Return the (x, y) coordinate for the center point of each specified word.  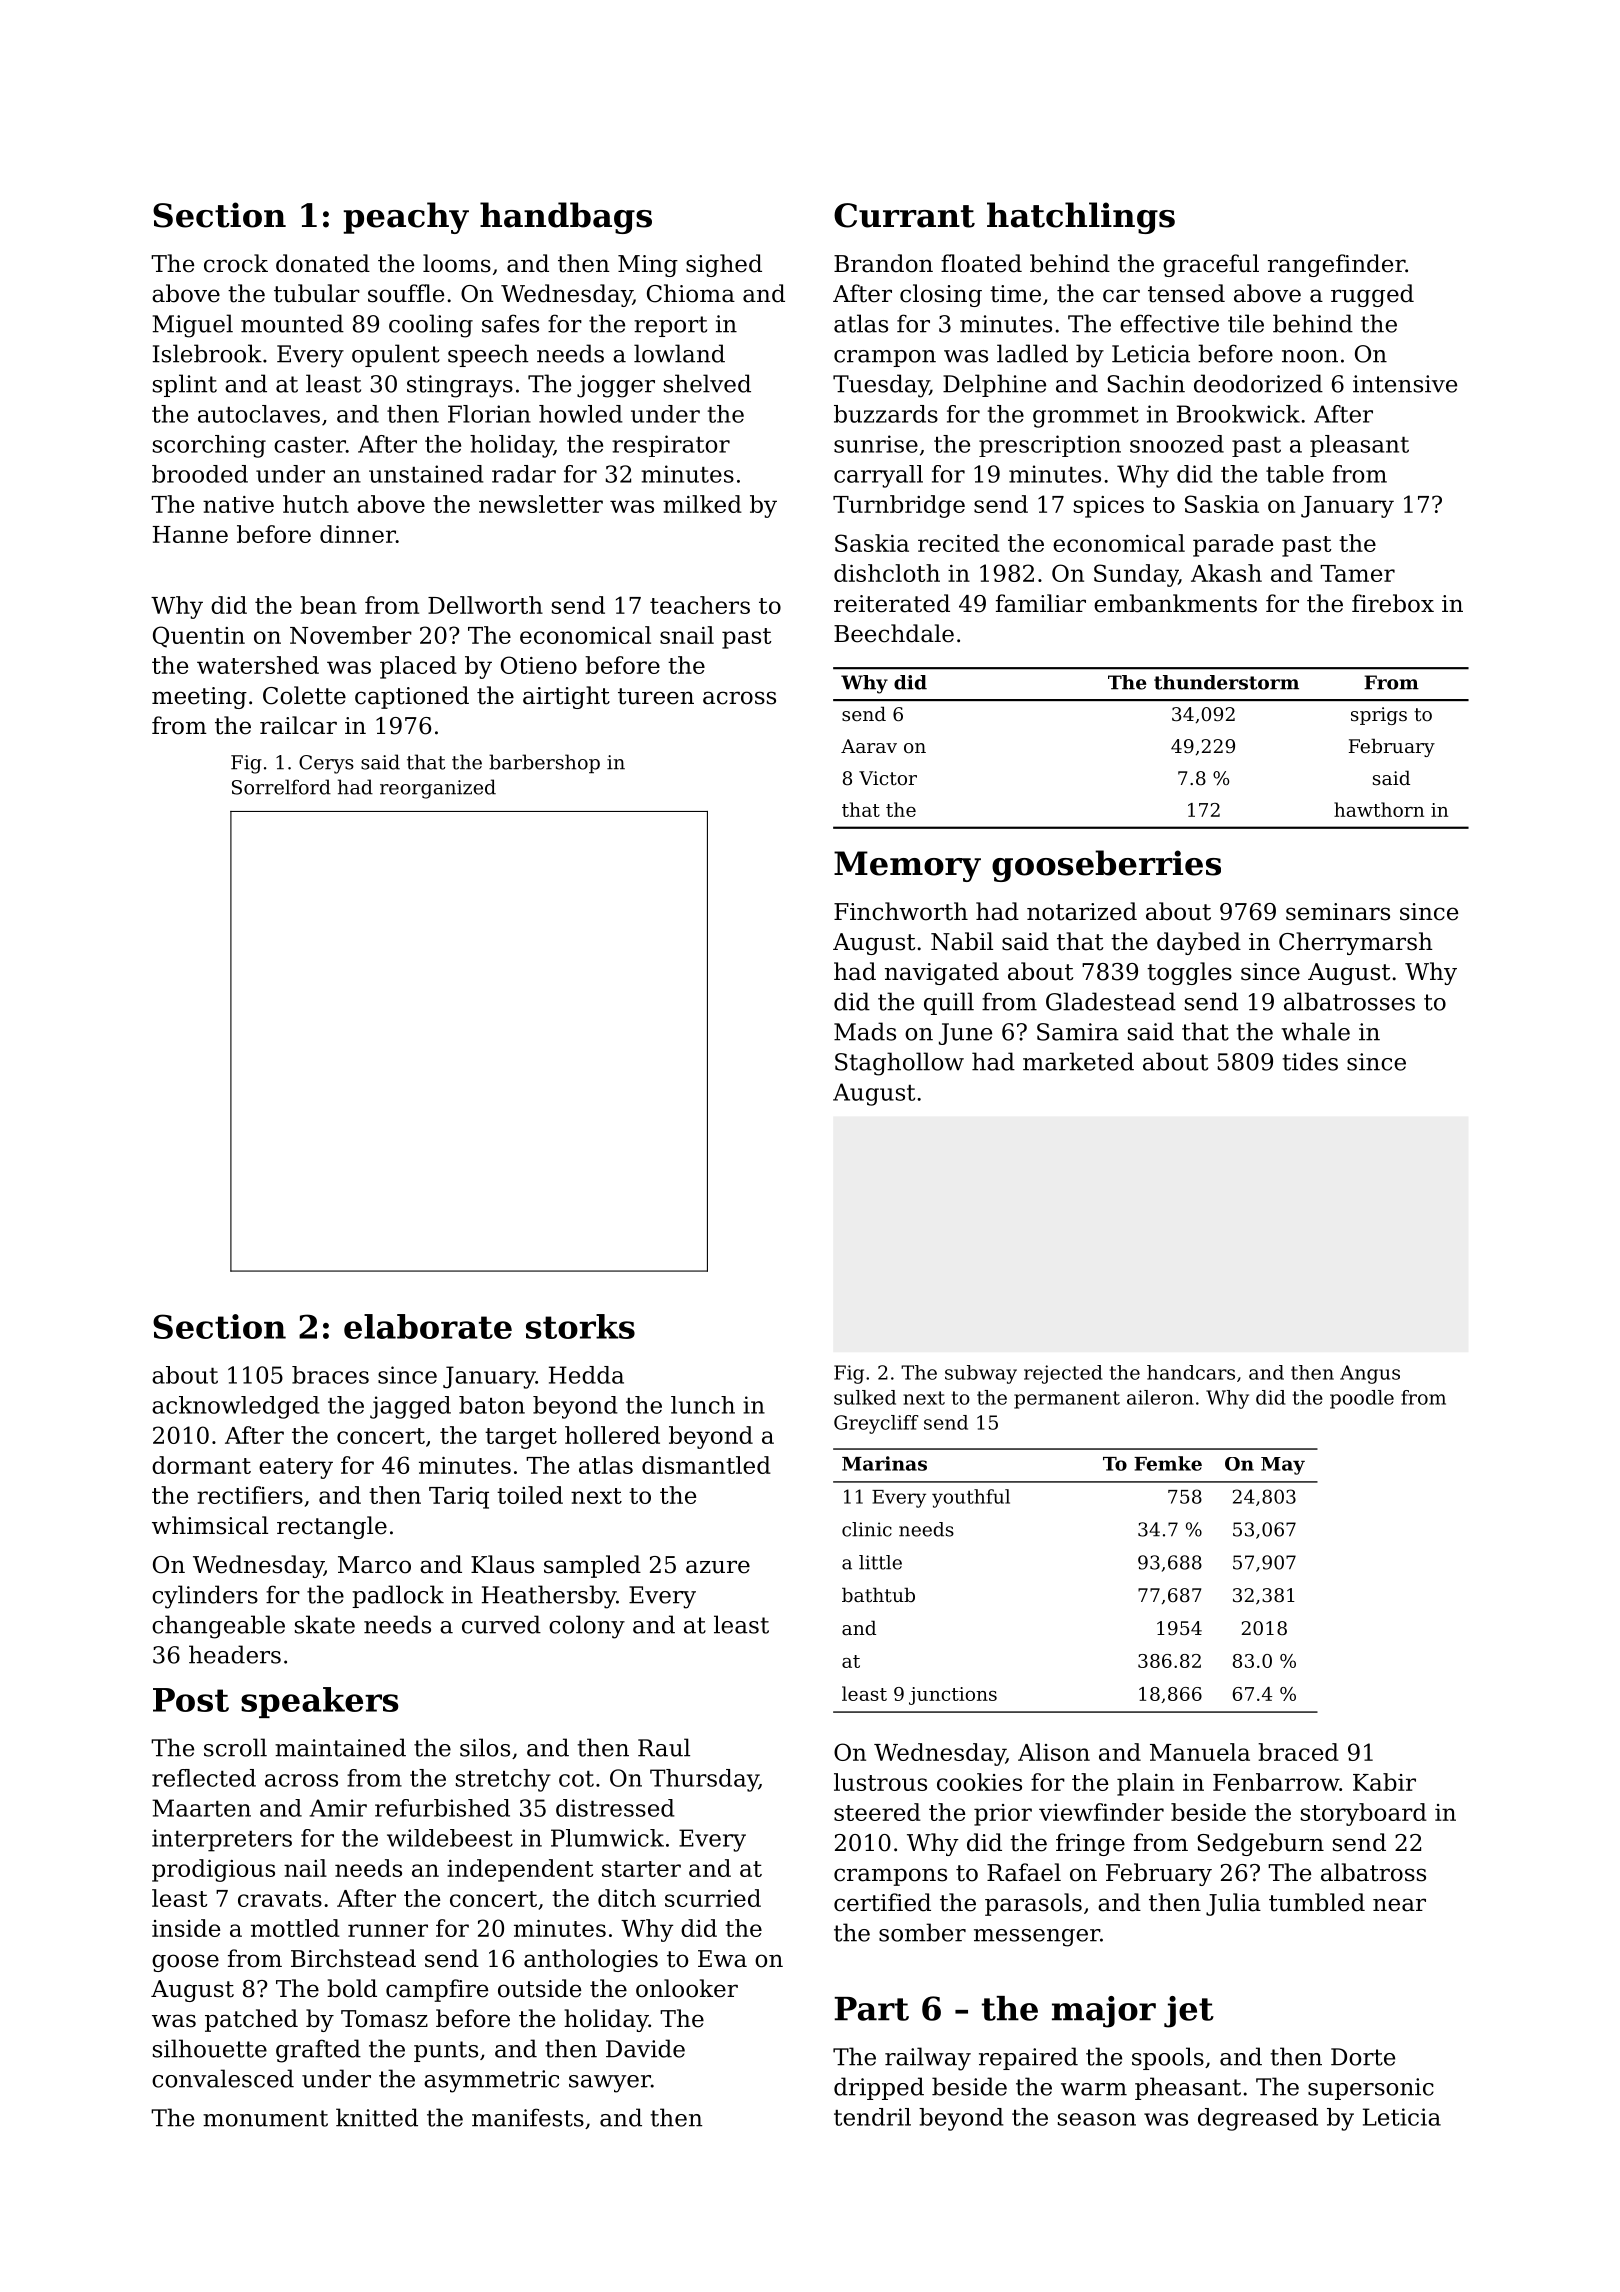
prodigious (213, 1870)
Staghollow (899, 1064)
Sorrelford (281, 787)
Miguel (193, 326)
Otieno (539, 665)
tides (1310, 1061)
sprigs (1379, 716)
